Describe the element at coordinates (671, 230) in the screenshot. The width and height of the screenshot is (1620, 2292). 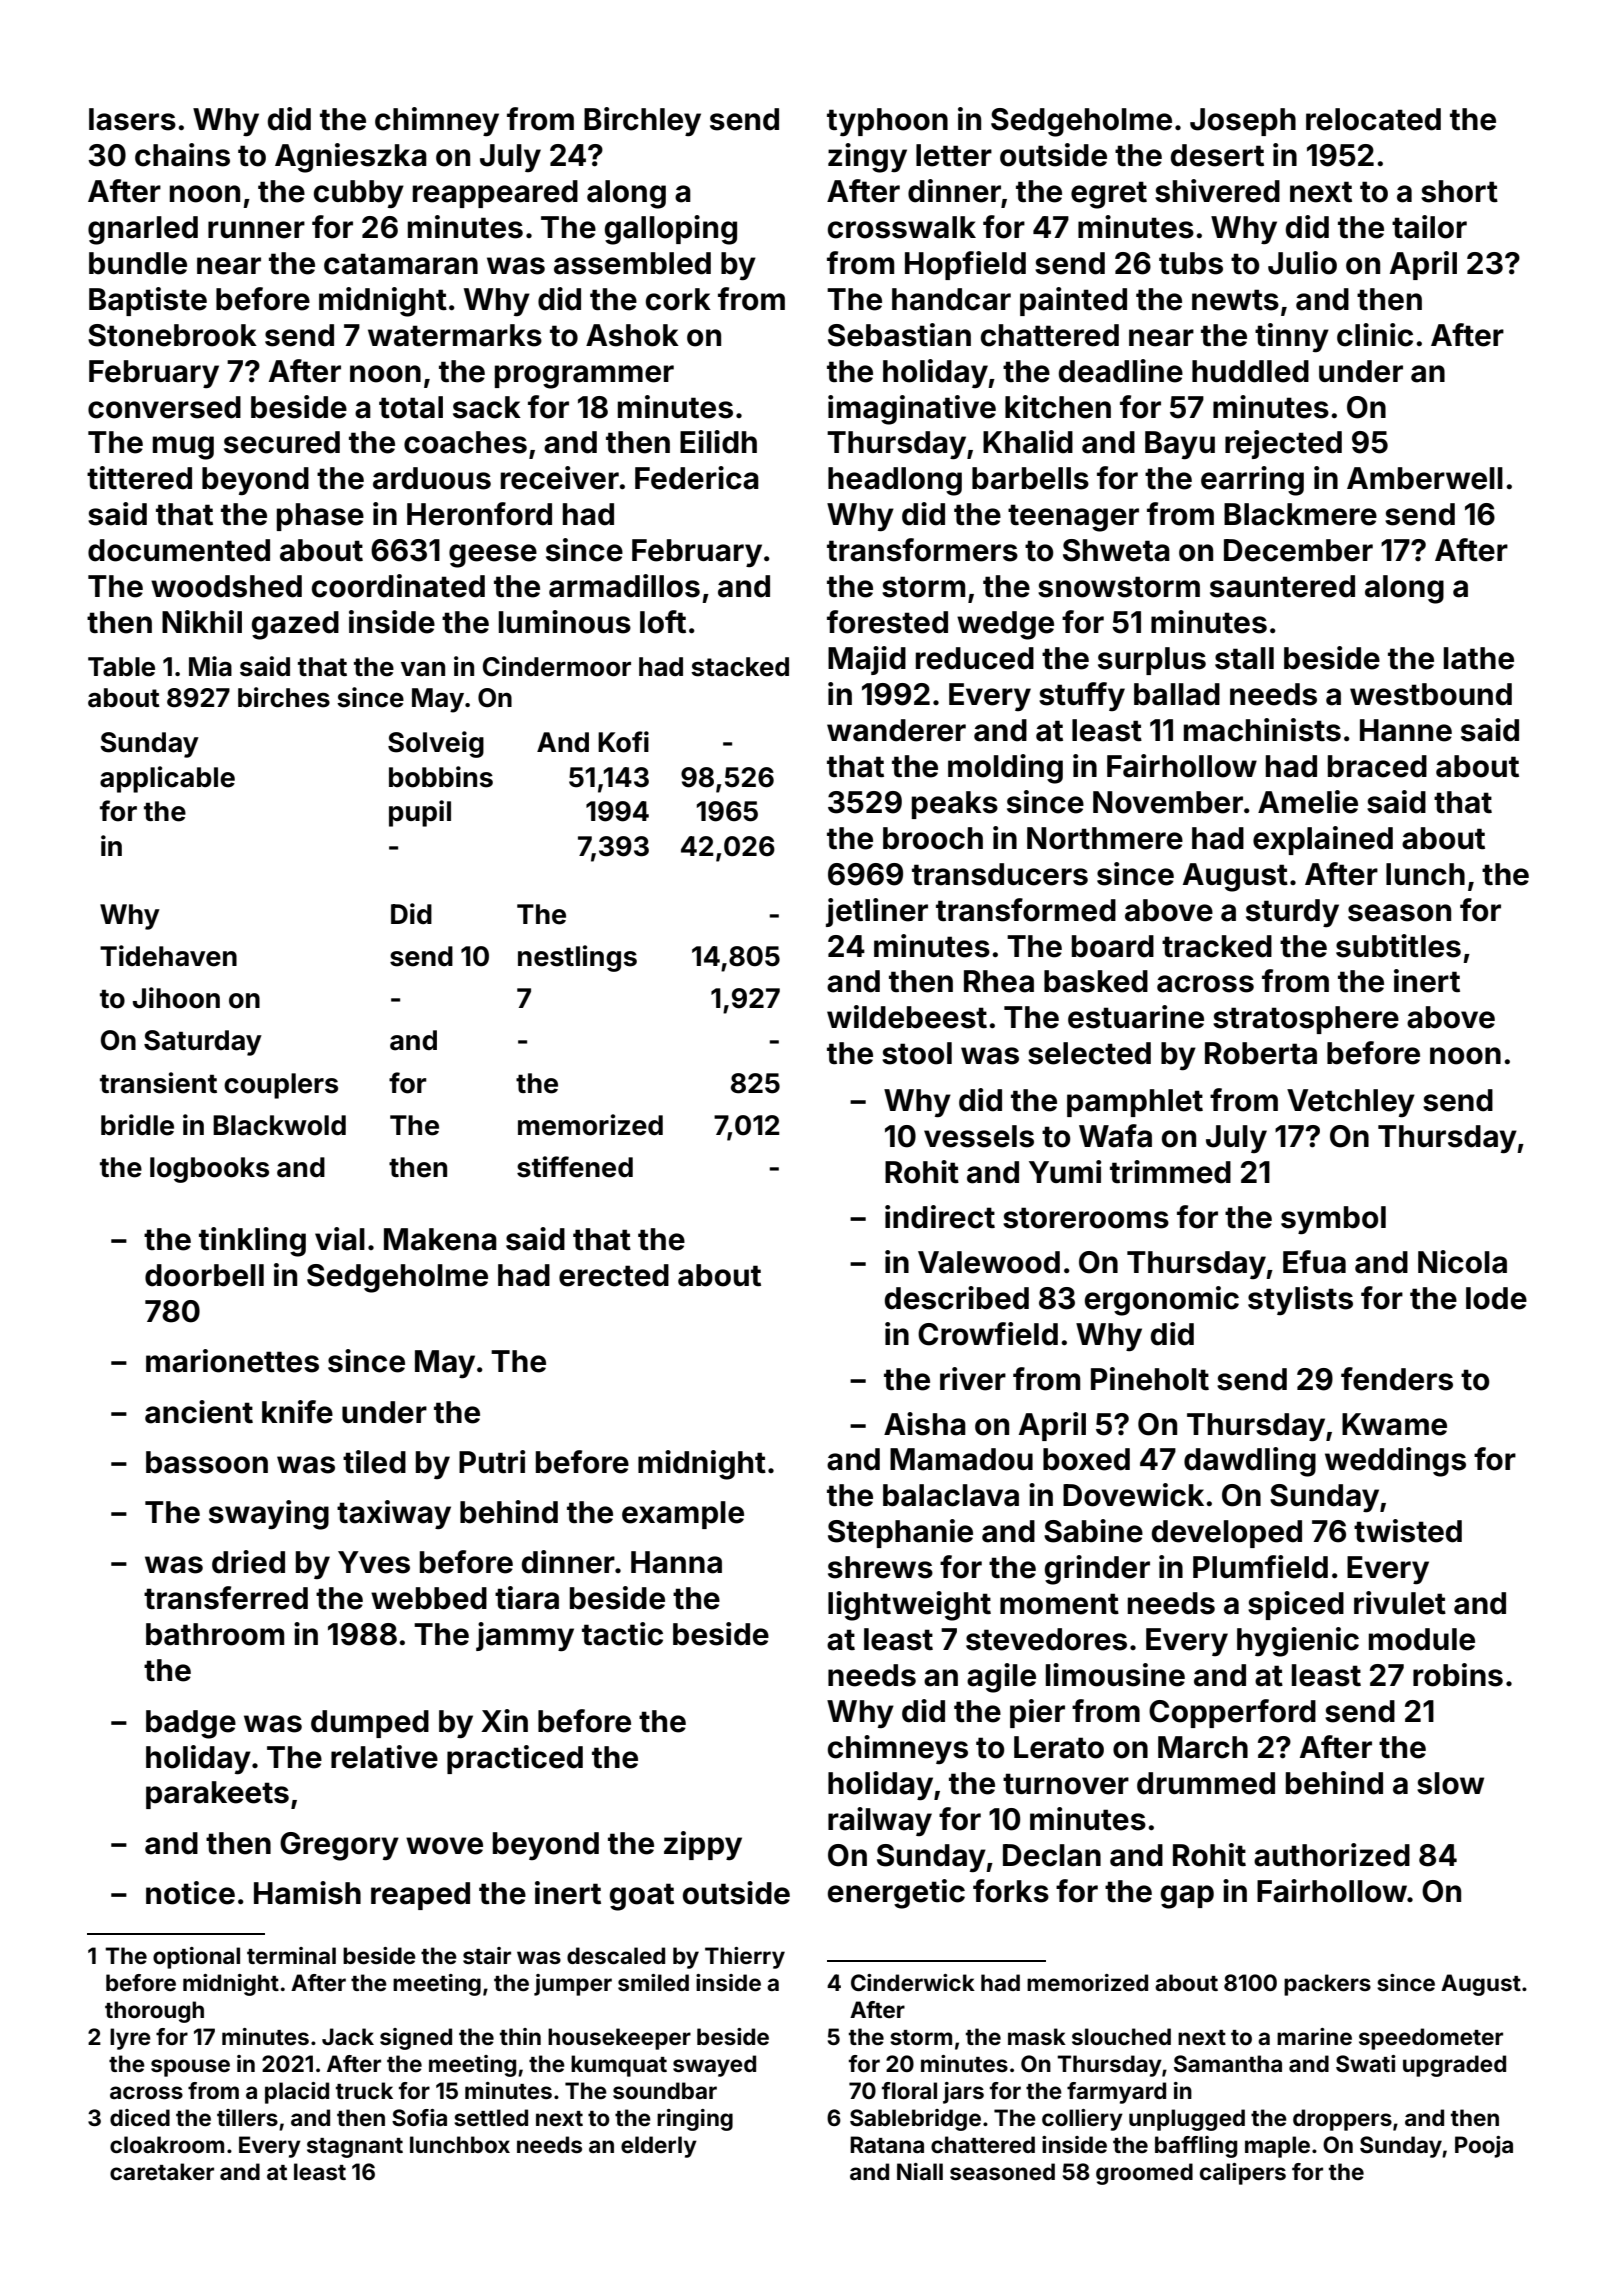
I see `galloping` at that location.
